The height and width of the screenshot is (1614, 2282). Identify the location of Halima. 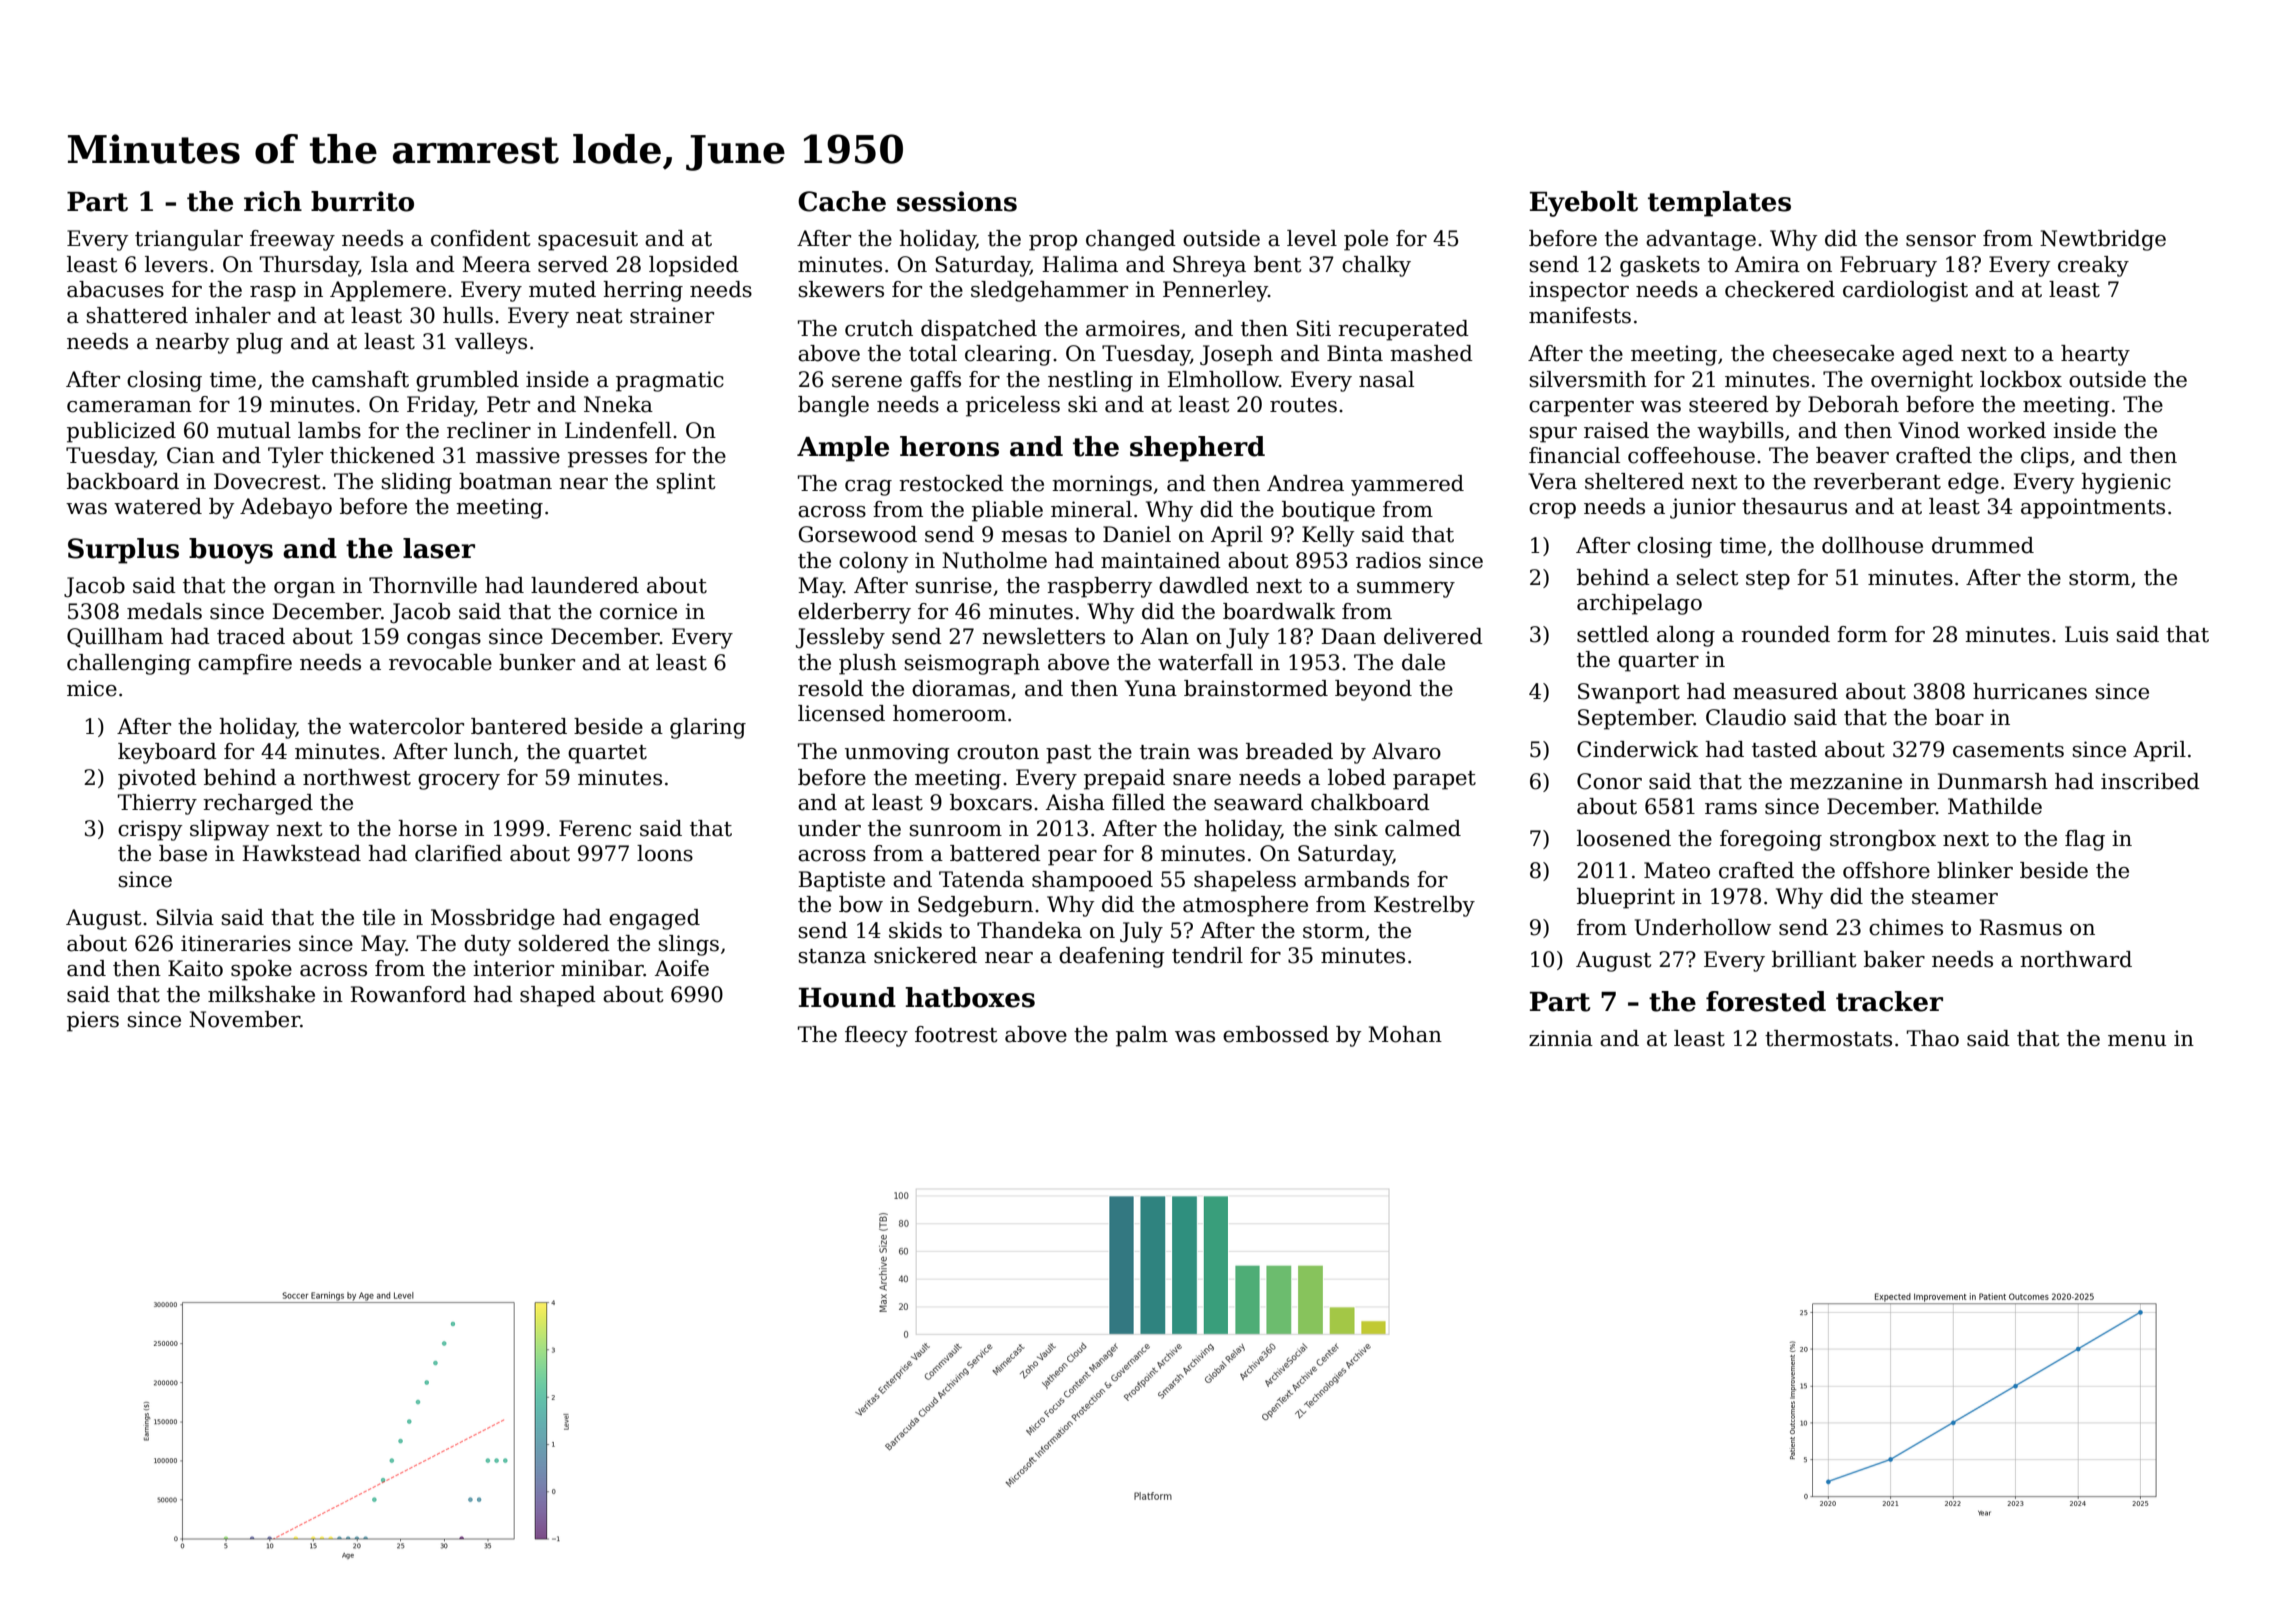
(1080, 264).
